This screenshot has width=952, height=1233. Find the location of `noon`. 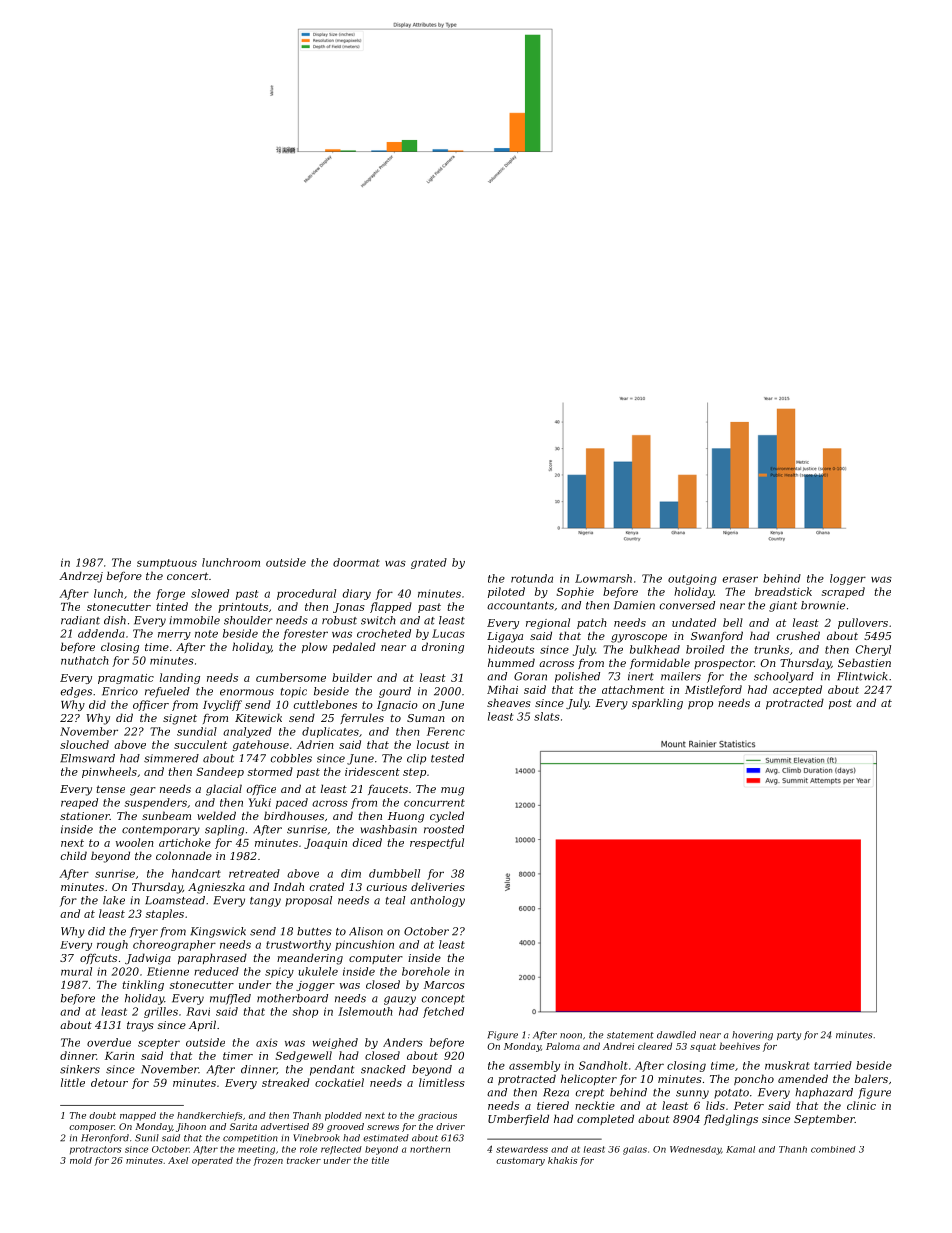

noon is located at coordinates (571, 1036).
